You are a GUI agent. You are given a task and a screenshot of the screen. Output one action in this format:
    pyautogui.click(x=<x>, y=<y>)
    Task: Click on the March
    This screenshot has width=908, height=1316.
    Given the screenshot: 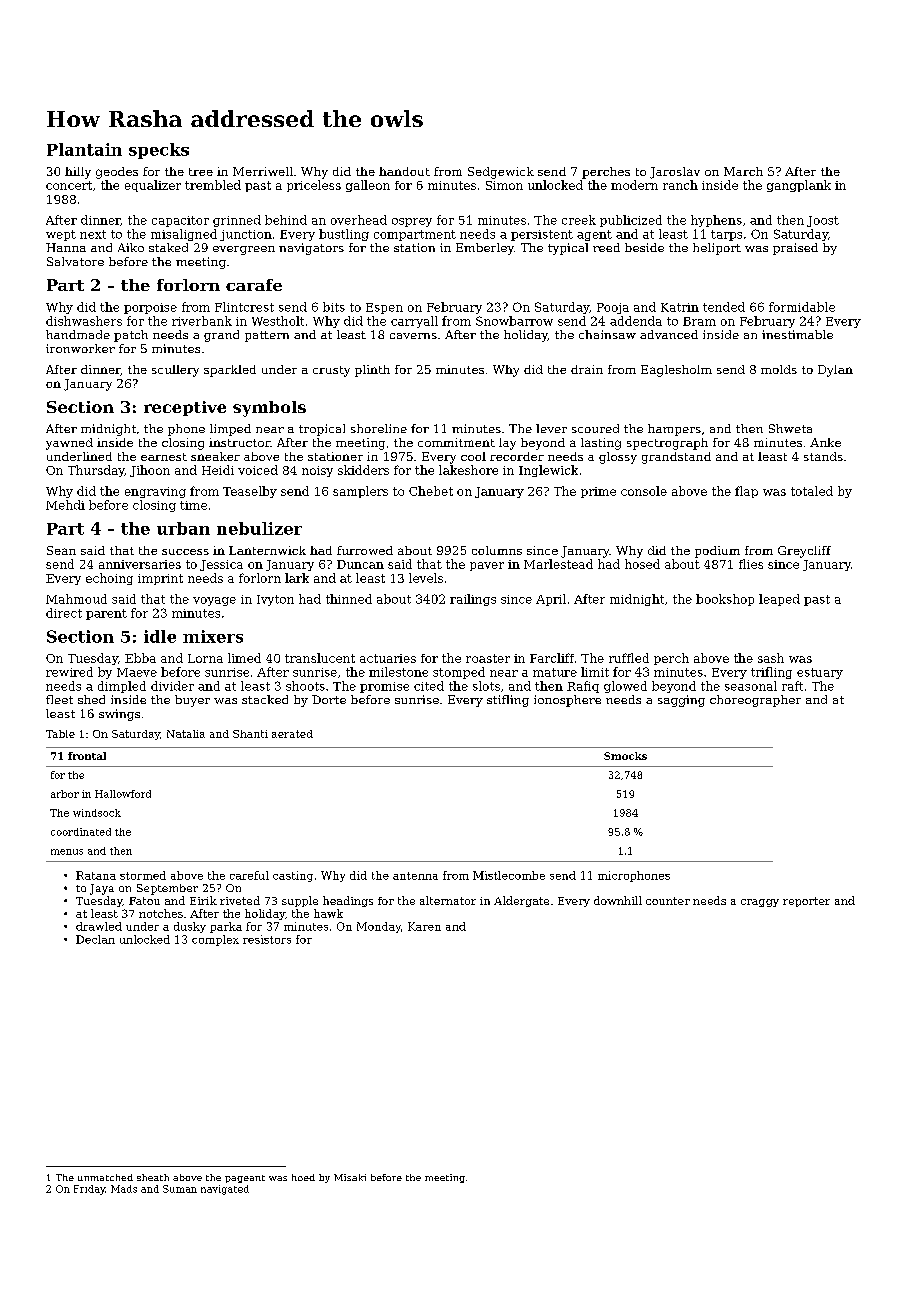 What is the action you would take?
    pyautogui.click(x=743, y=171)
